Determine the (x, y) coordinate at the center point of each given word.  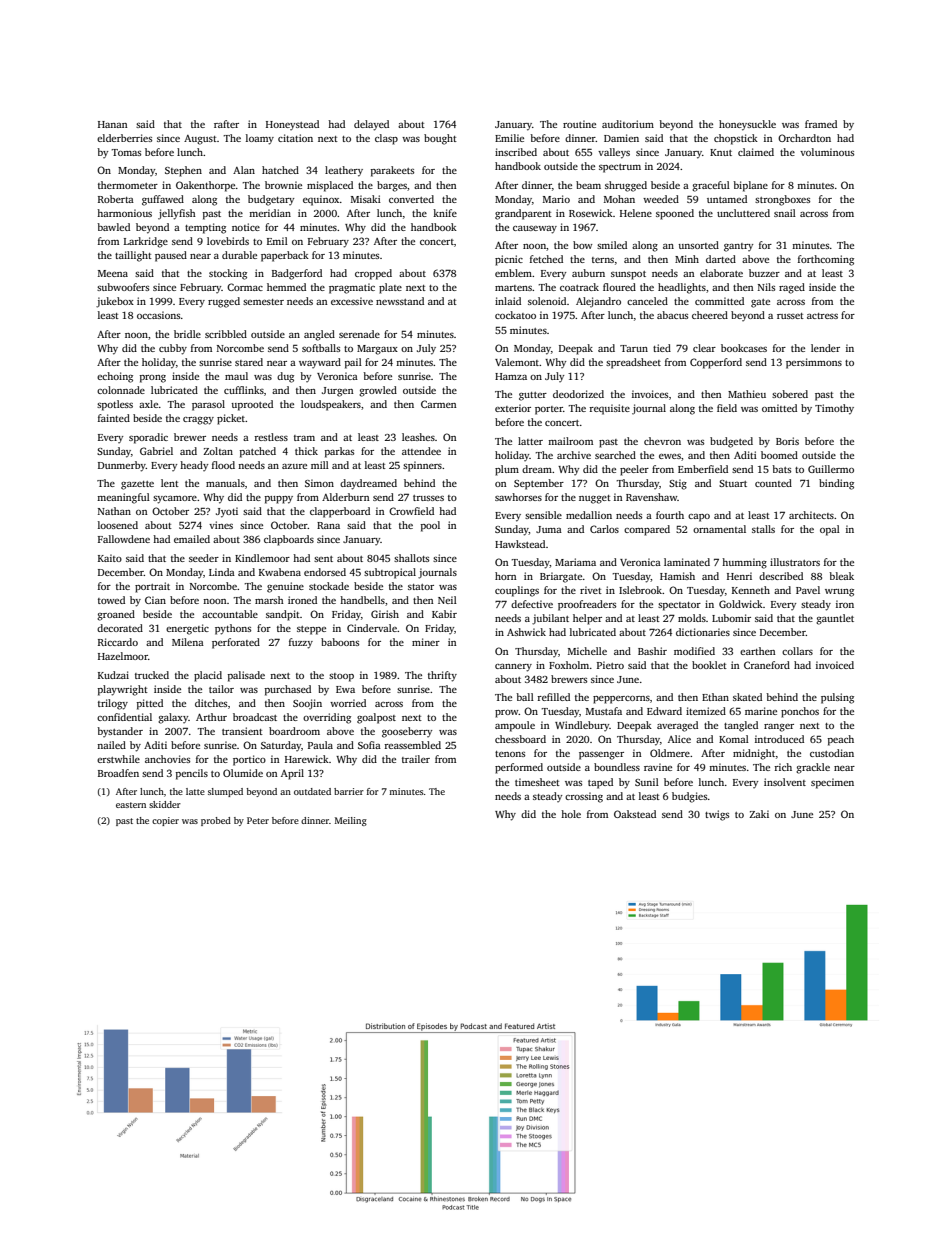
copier (165, 821)
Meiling (351, 821)
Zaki (759, 814)
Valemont (517, 362)
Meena (113, 273)
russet (790, 316)
